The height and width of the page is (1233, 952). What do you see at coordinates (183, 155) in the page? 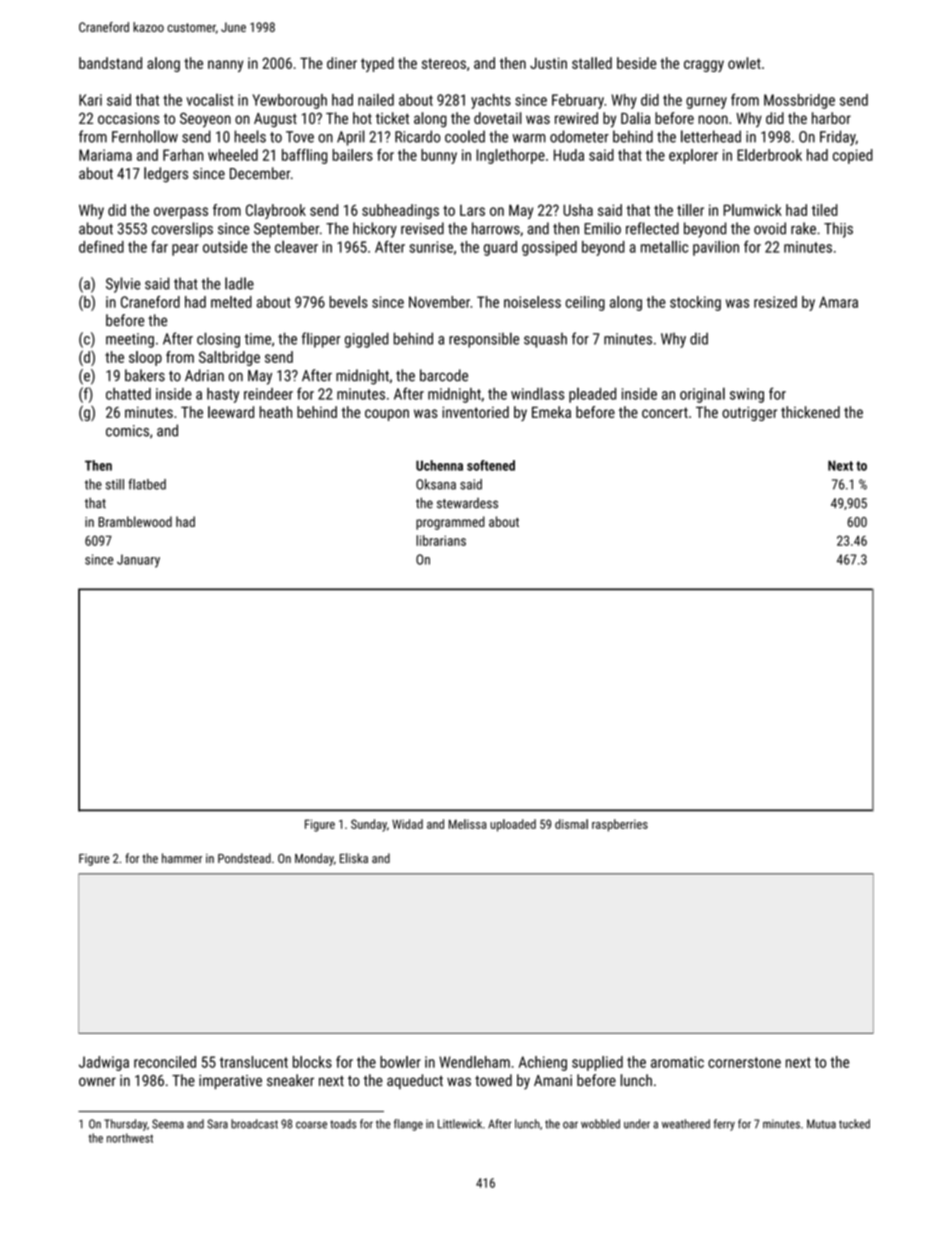
I see `Farhan` at bounding box center [183, 155].
